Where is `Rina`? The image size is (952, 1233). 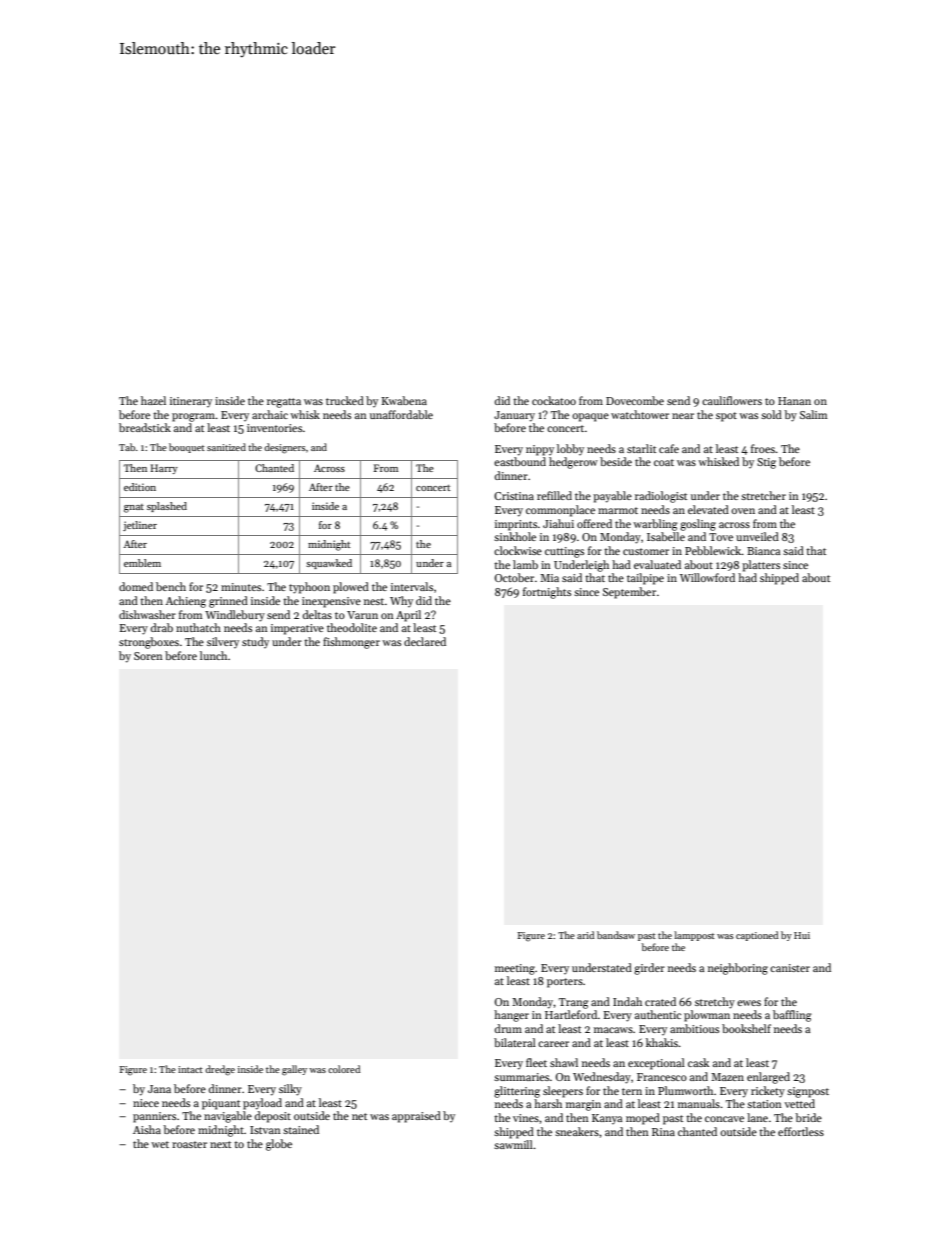
Rina is located at coordinates (663, 1132).
